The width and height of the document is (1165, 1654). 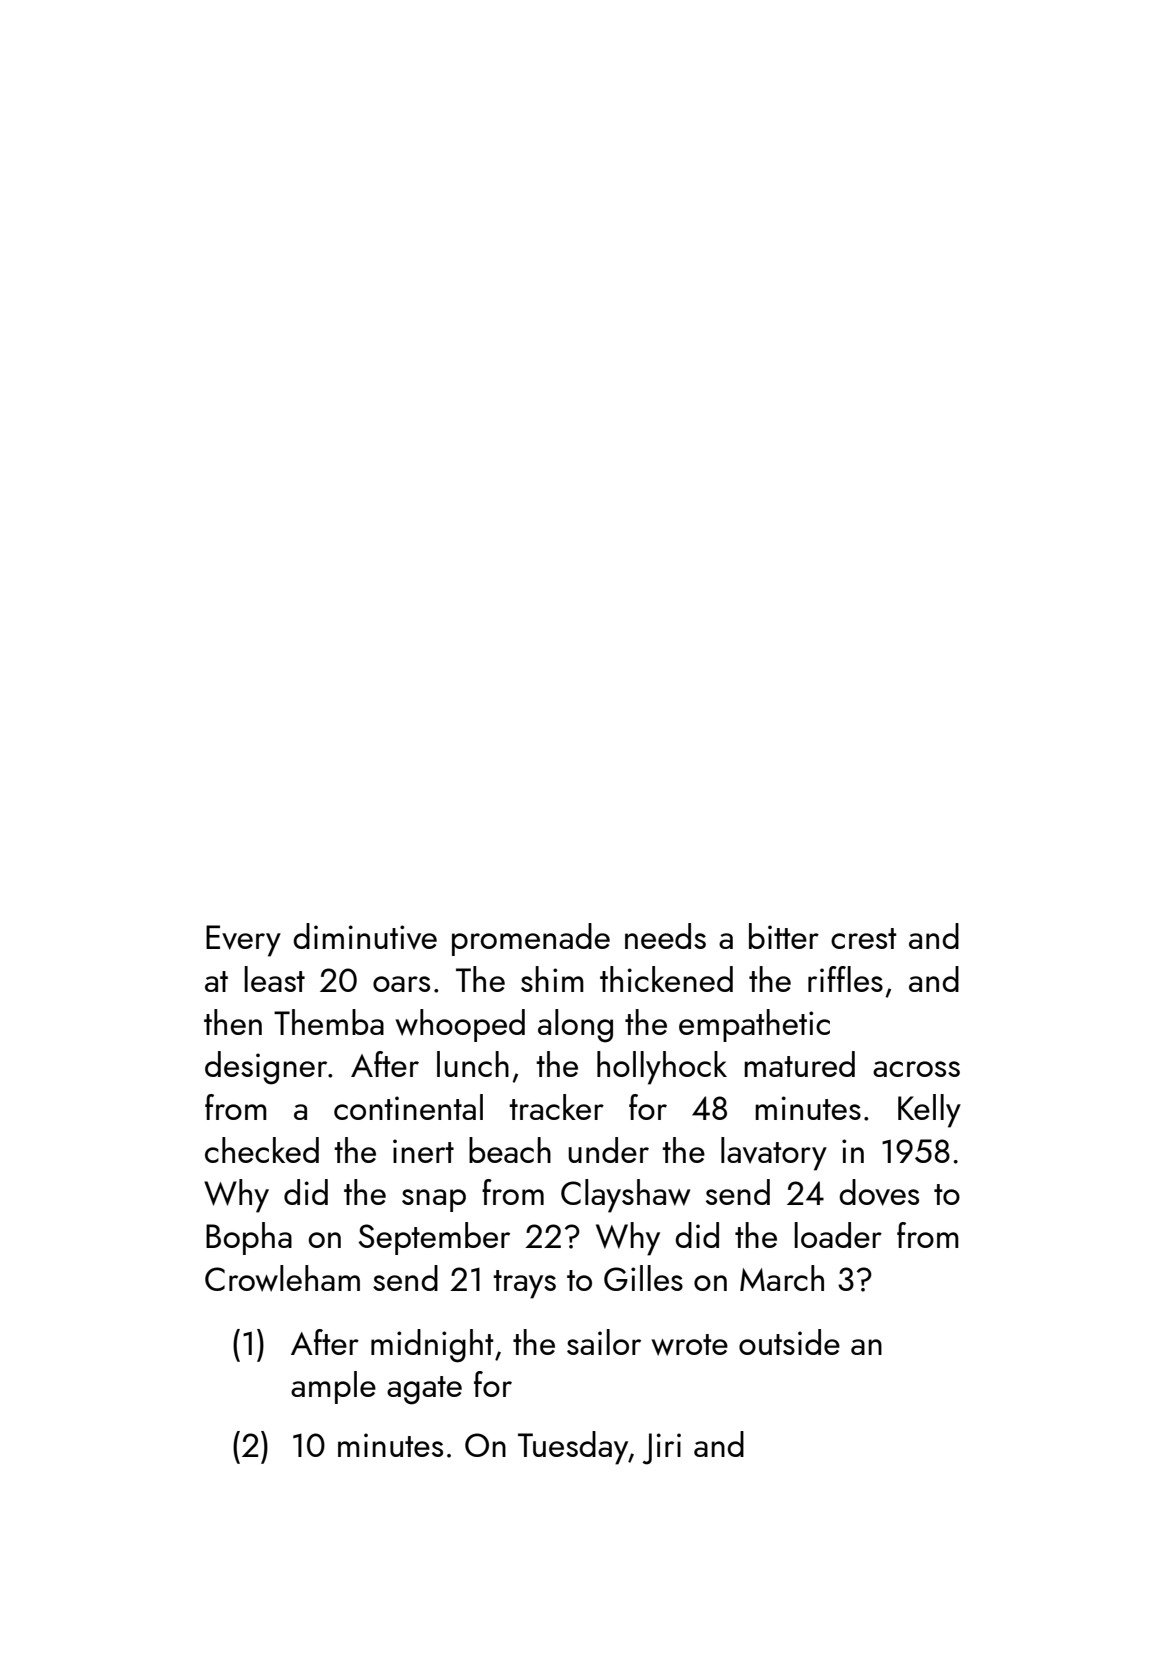 What do you see at coordinates (432, 1346) in the document?
I see `midnight` at bounding box center [432, 1346].
